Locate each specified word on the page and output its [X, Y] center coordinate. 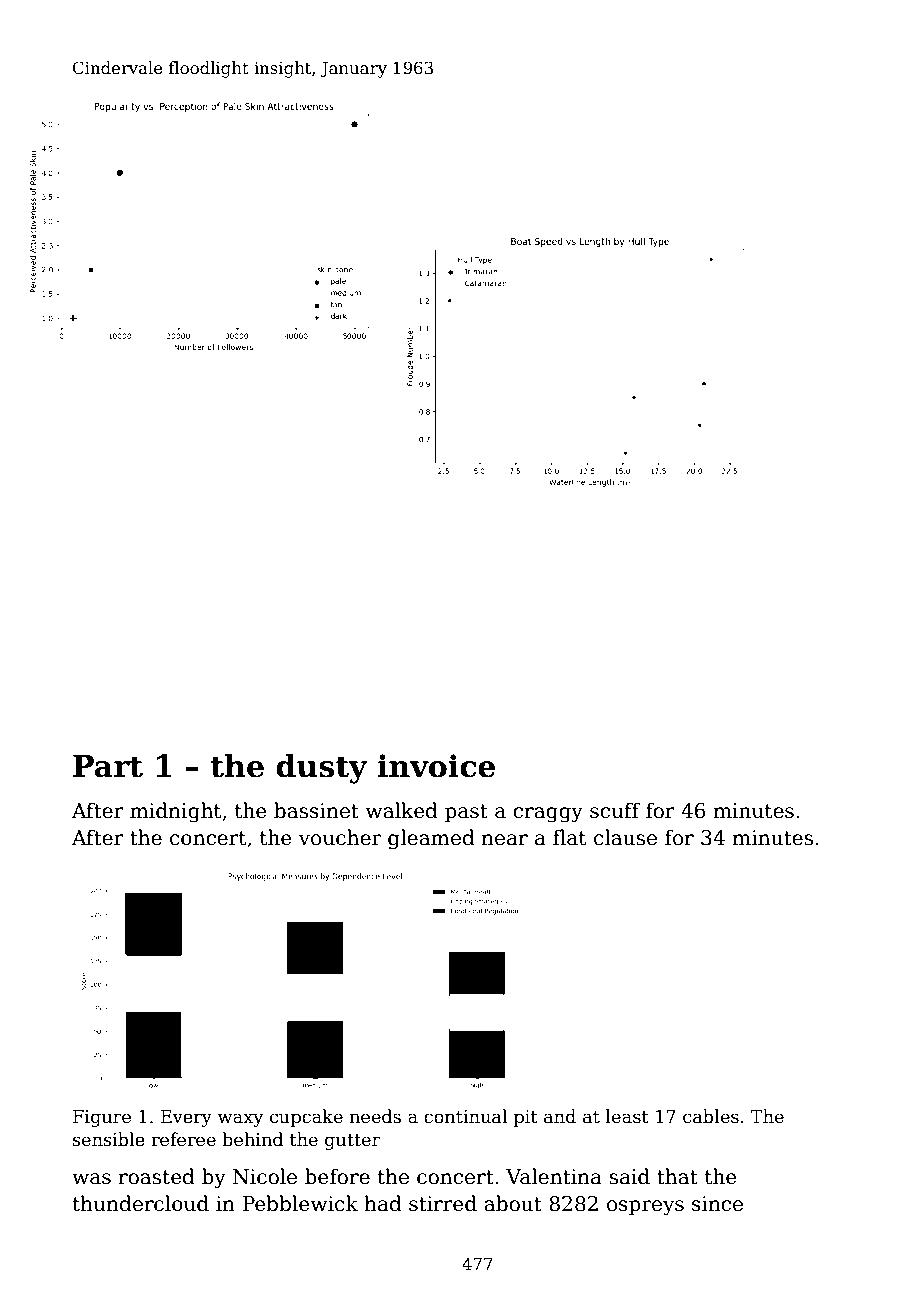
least [627, 1116]
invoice [436, 766]
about [513, 1203]
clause [625, 837]
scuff [615, 810]
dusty [322, 769]
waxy [240, 1120]
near [504, 840]
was [91, 1179]
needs [375, 1116]
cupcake [306, 1118]
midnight [175, 812]
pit [526, 1118]
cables [711, 1116]
